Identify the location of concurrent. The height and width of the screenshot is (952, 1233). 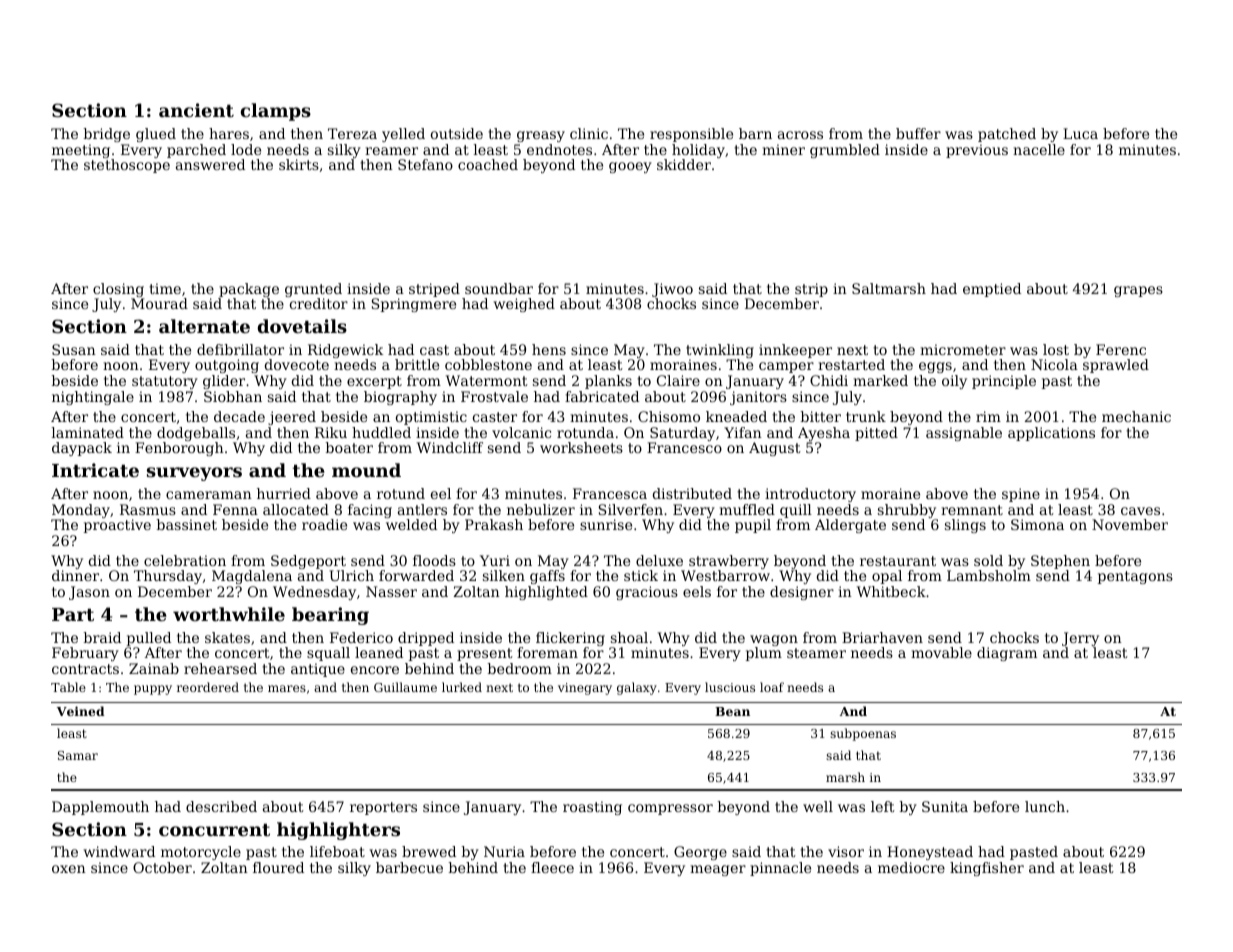
(214, 830).
